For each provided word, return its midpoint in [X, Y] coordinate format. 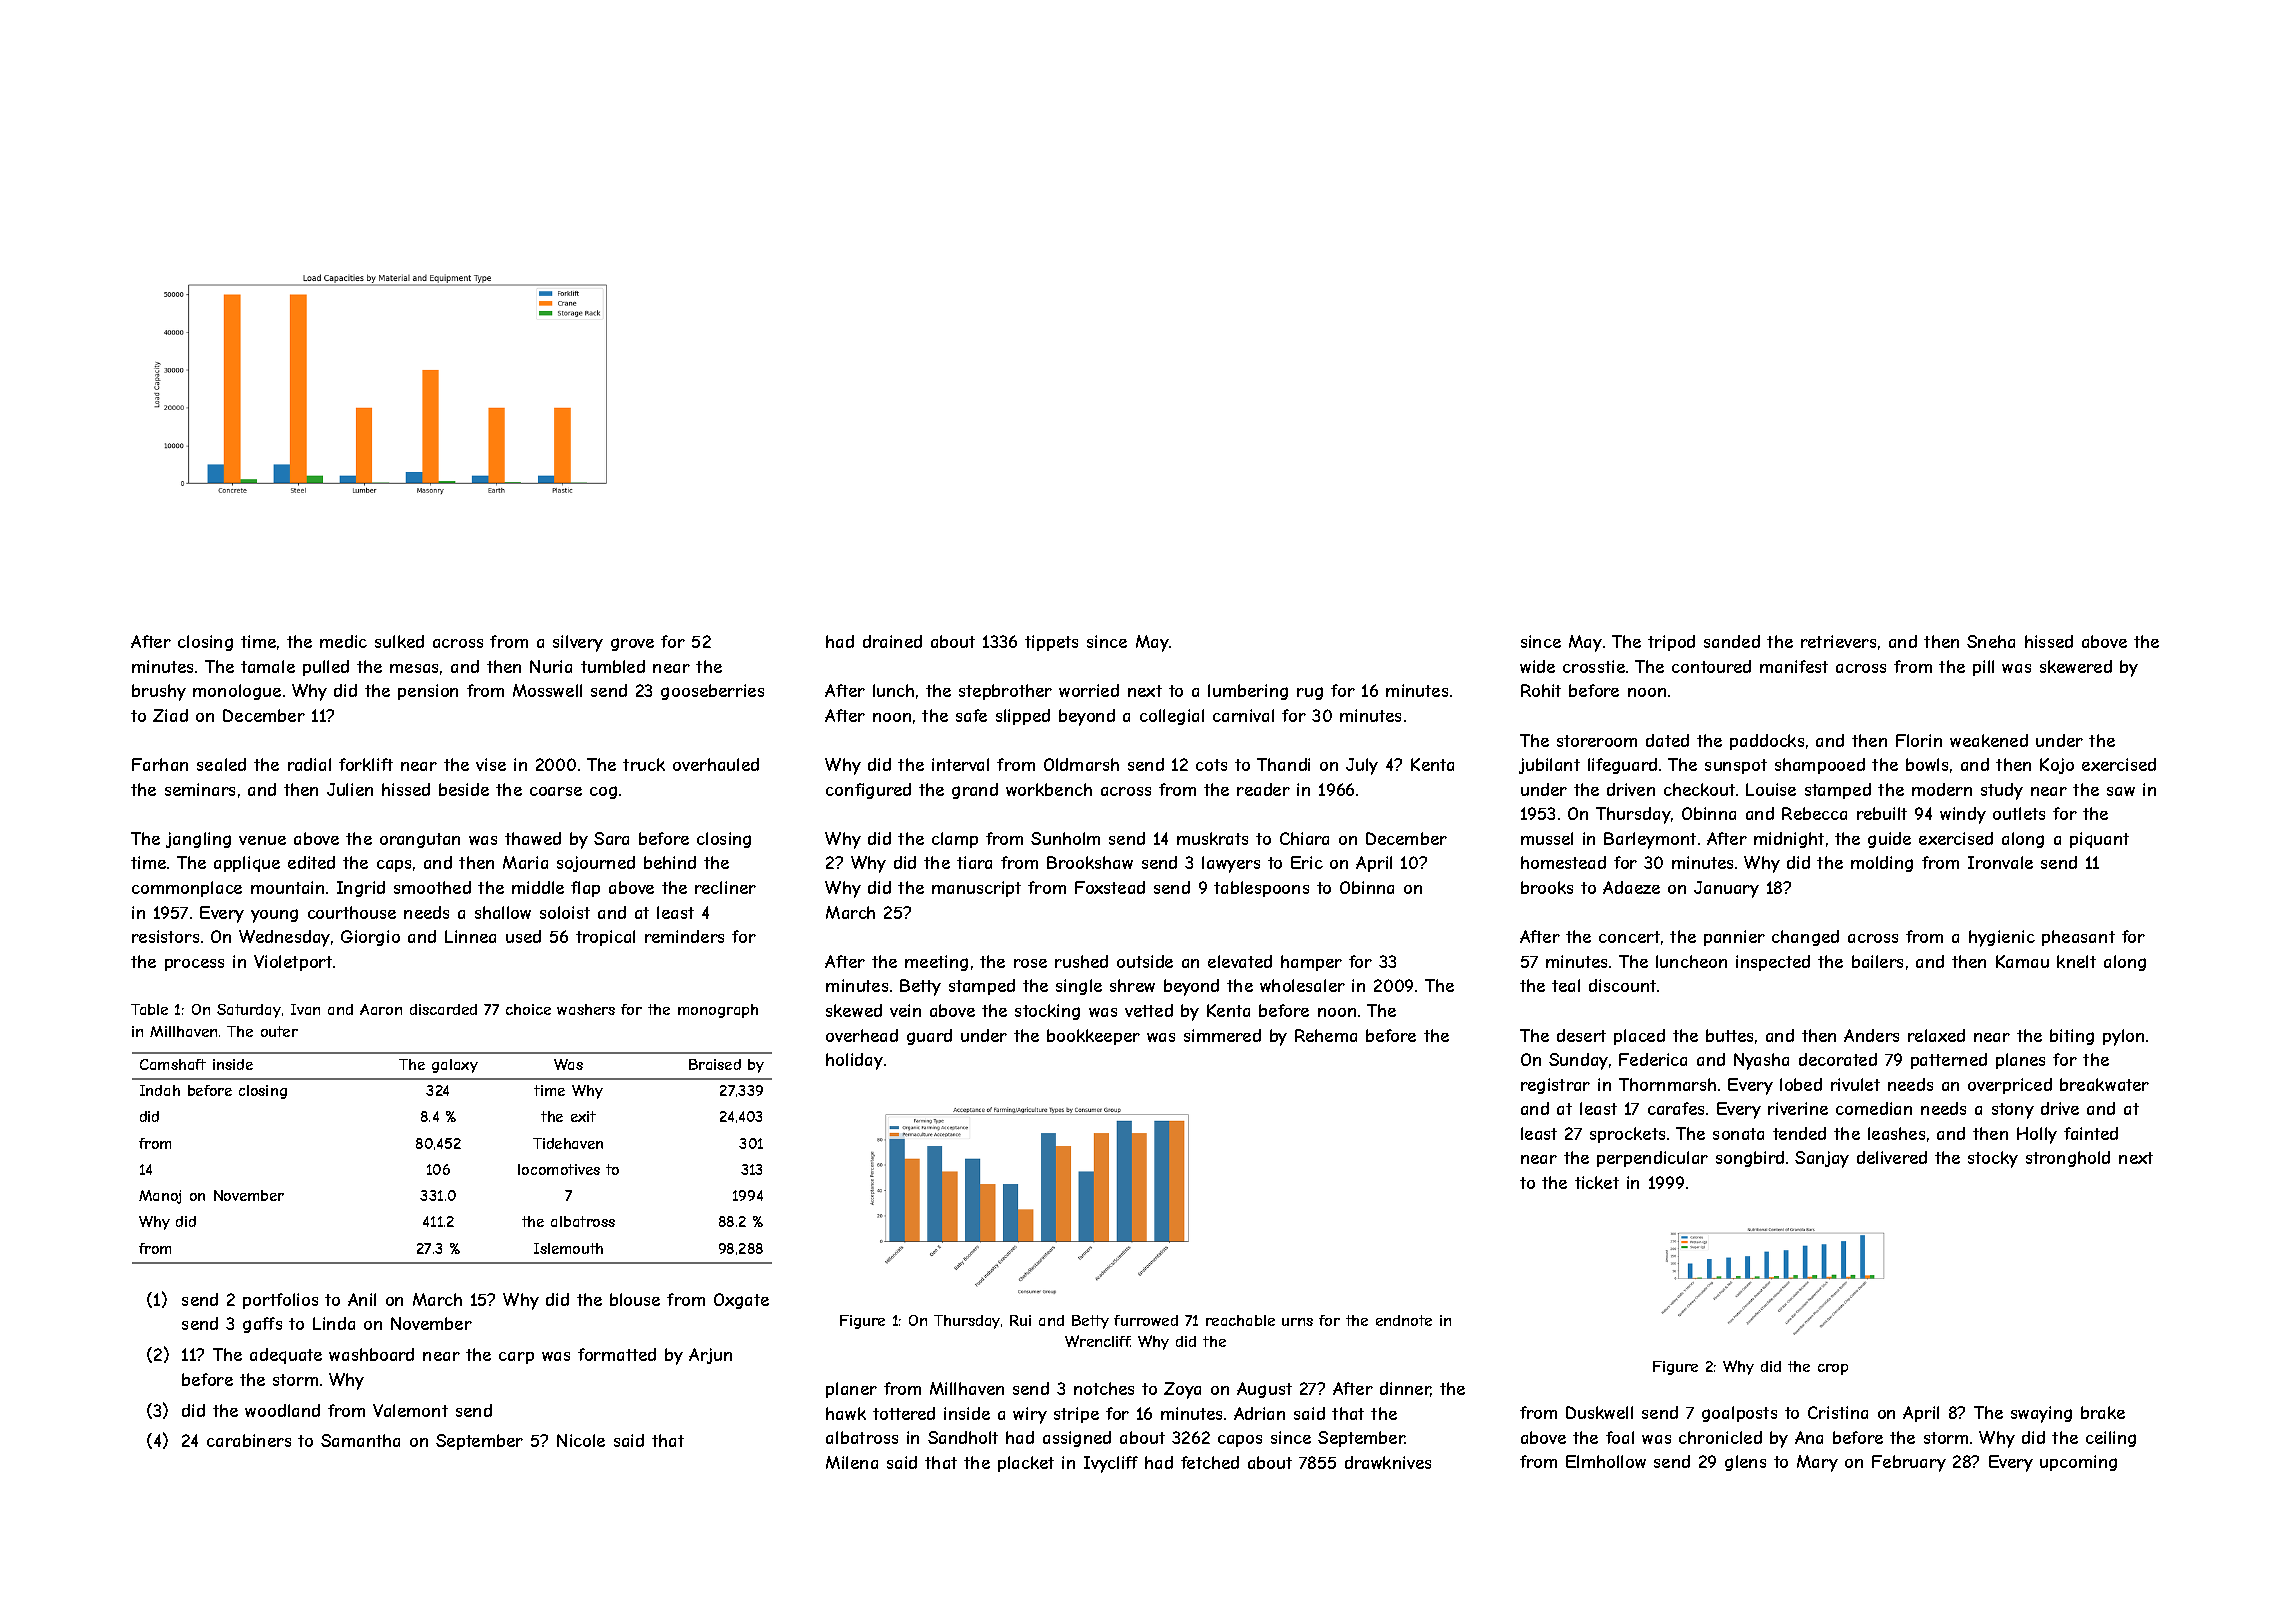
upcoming [2078, 1463]
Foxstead [1110, 887]
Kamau [2022, 961]
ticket [1597, 1182]
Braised [715, 1064]
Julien [350, 789]
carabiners [249, 1440]
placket [1026, 1464]
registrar [1555, 1086]
